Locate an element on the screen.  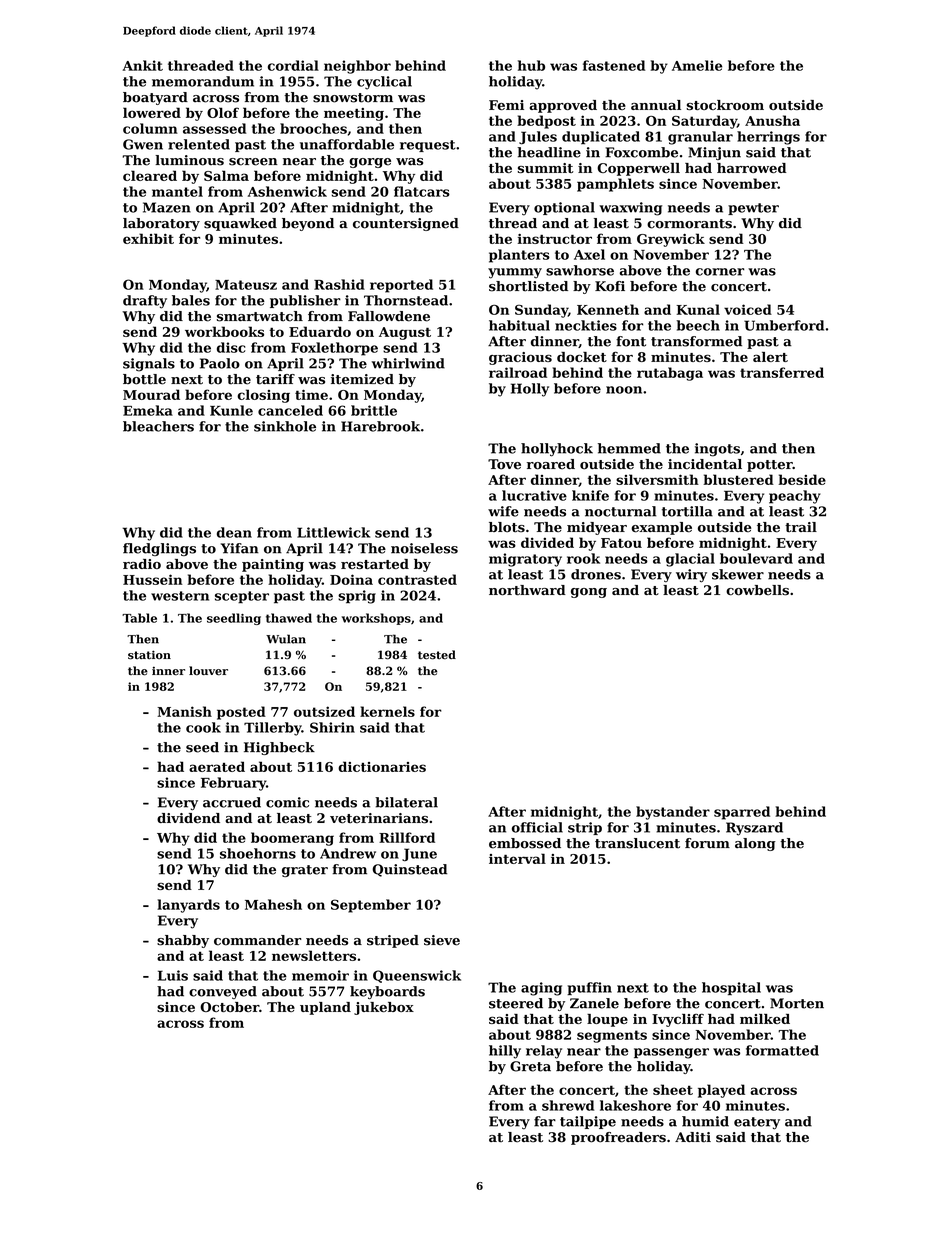
bilateral is located at coordinates (406, 802).
